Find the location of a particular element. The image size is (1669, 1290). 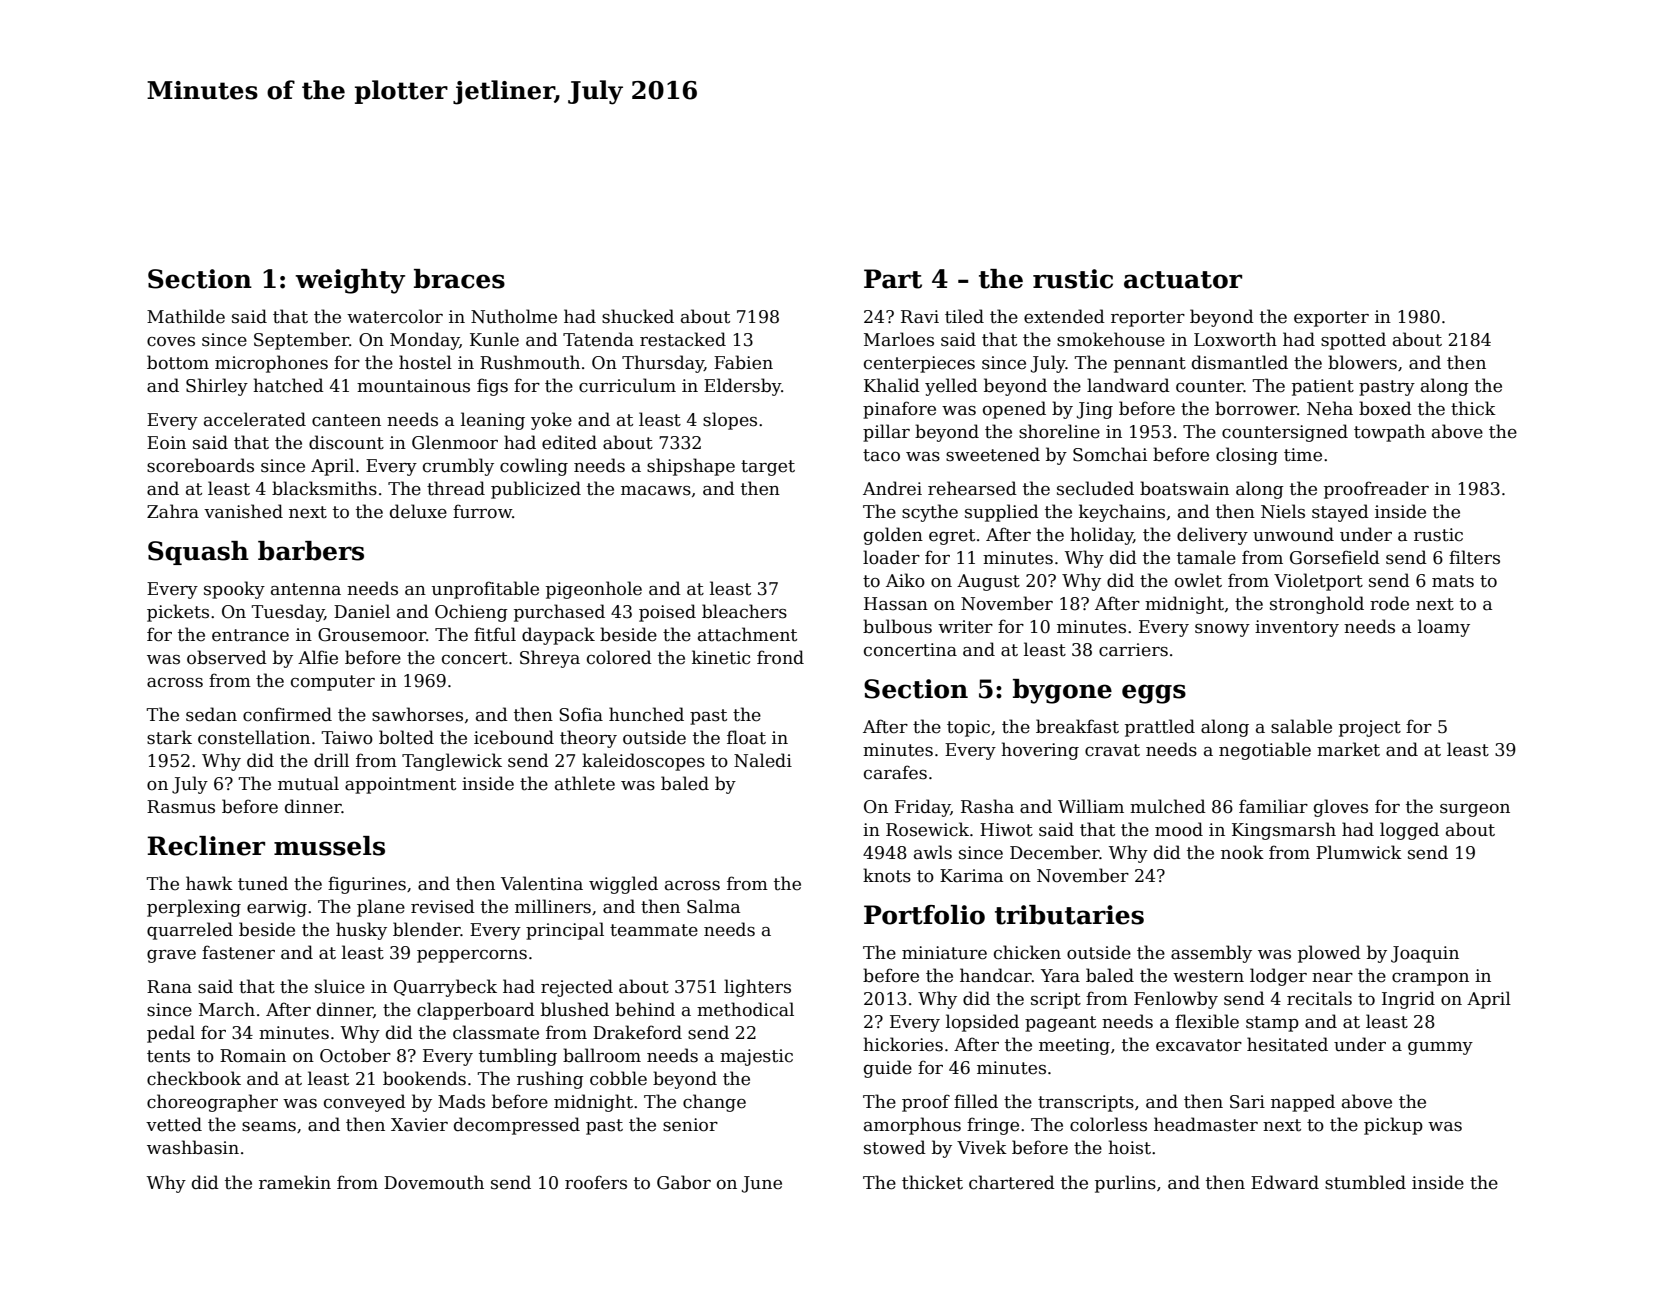

chartered is located at coordinates (1012, 1182).
